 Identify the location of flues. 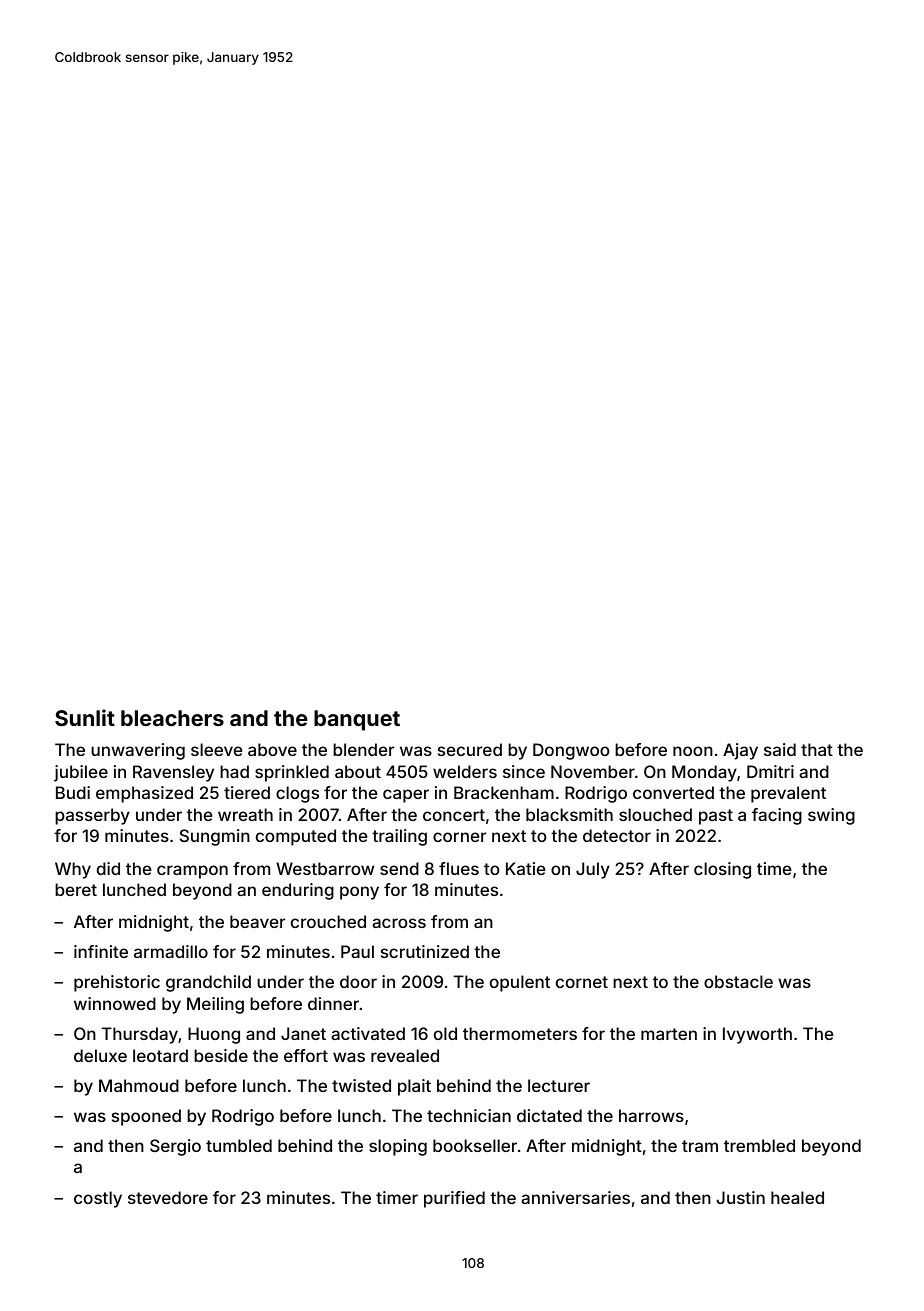
(459, 868).
